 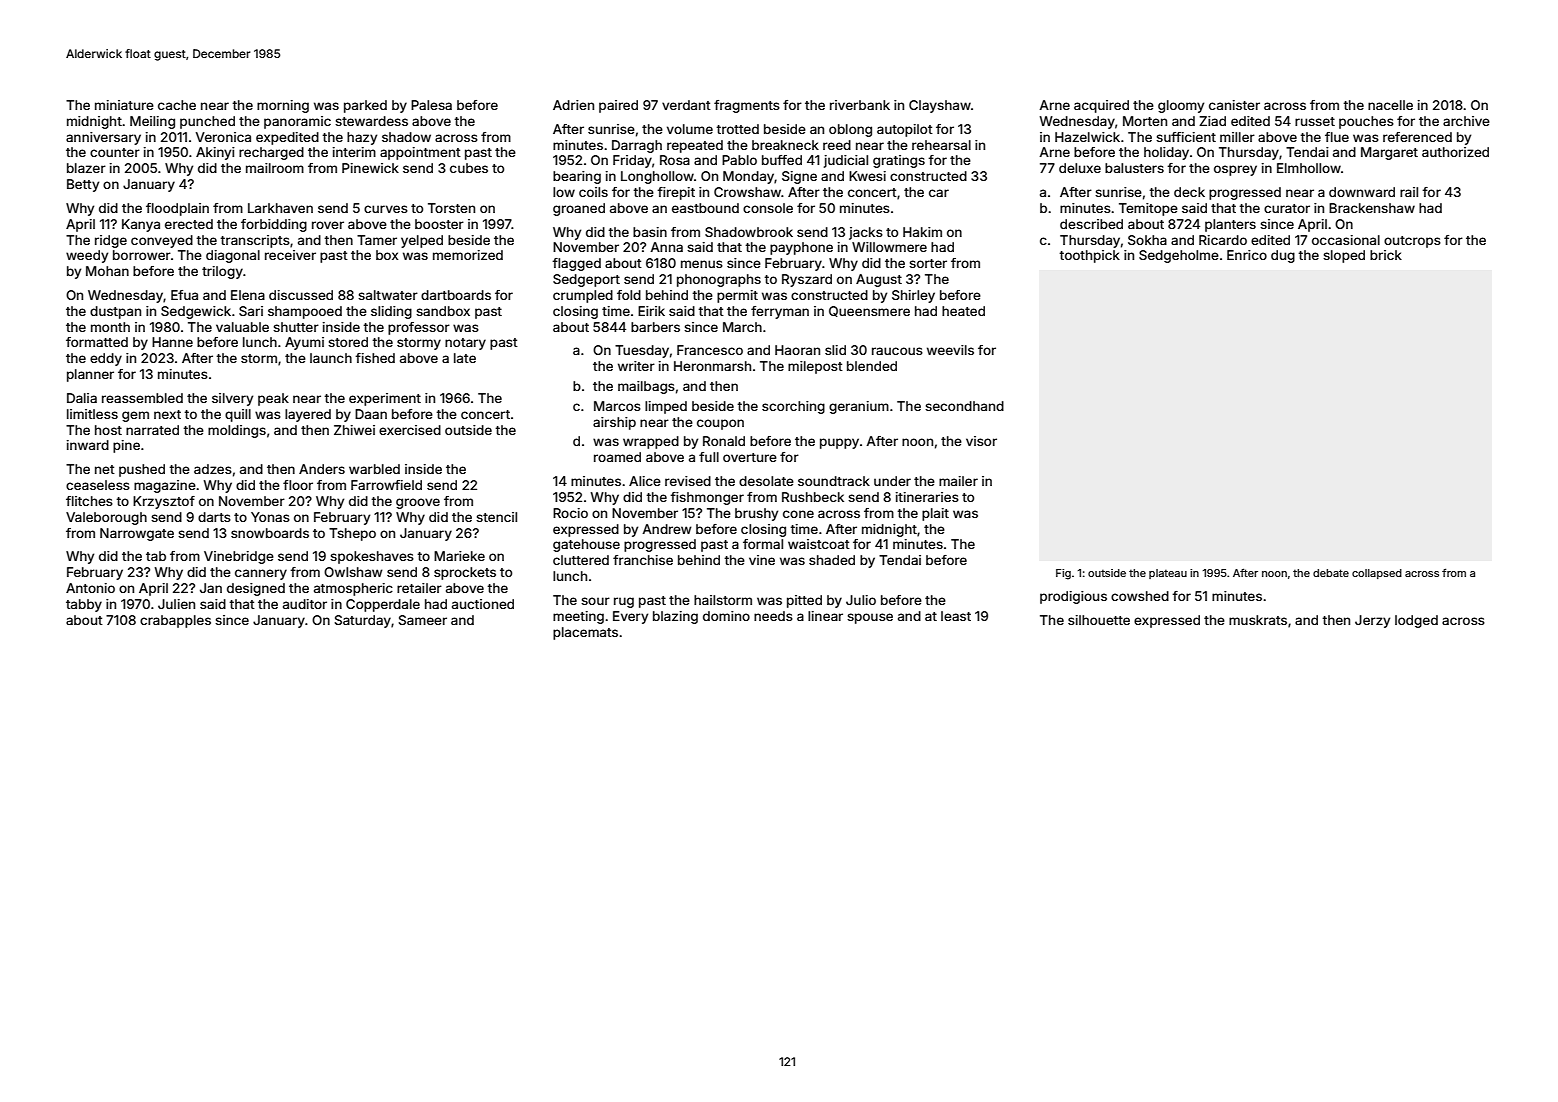 What do you see at coordinates (1189, 192) in the document?
I see `deck` at bounding box center [1189, 192].
